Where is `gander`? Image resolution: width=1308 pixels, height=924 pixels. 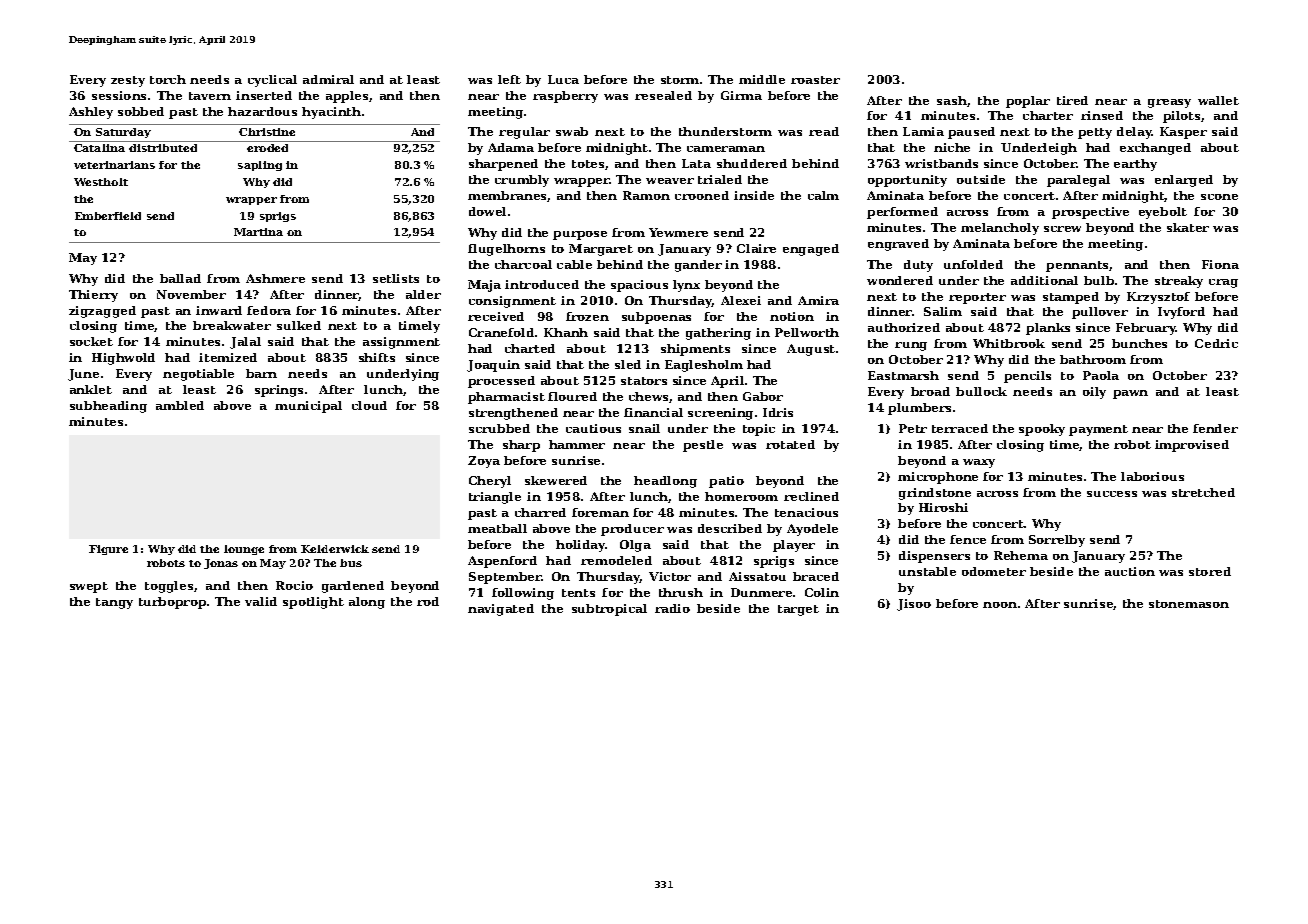 gander is located at coordinates (698, 266).
